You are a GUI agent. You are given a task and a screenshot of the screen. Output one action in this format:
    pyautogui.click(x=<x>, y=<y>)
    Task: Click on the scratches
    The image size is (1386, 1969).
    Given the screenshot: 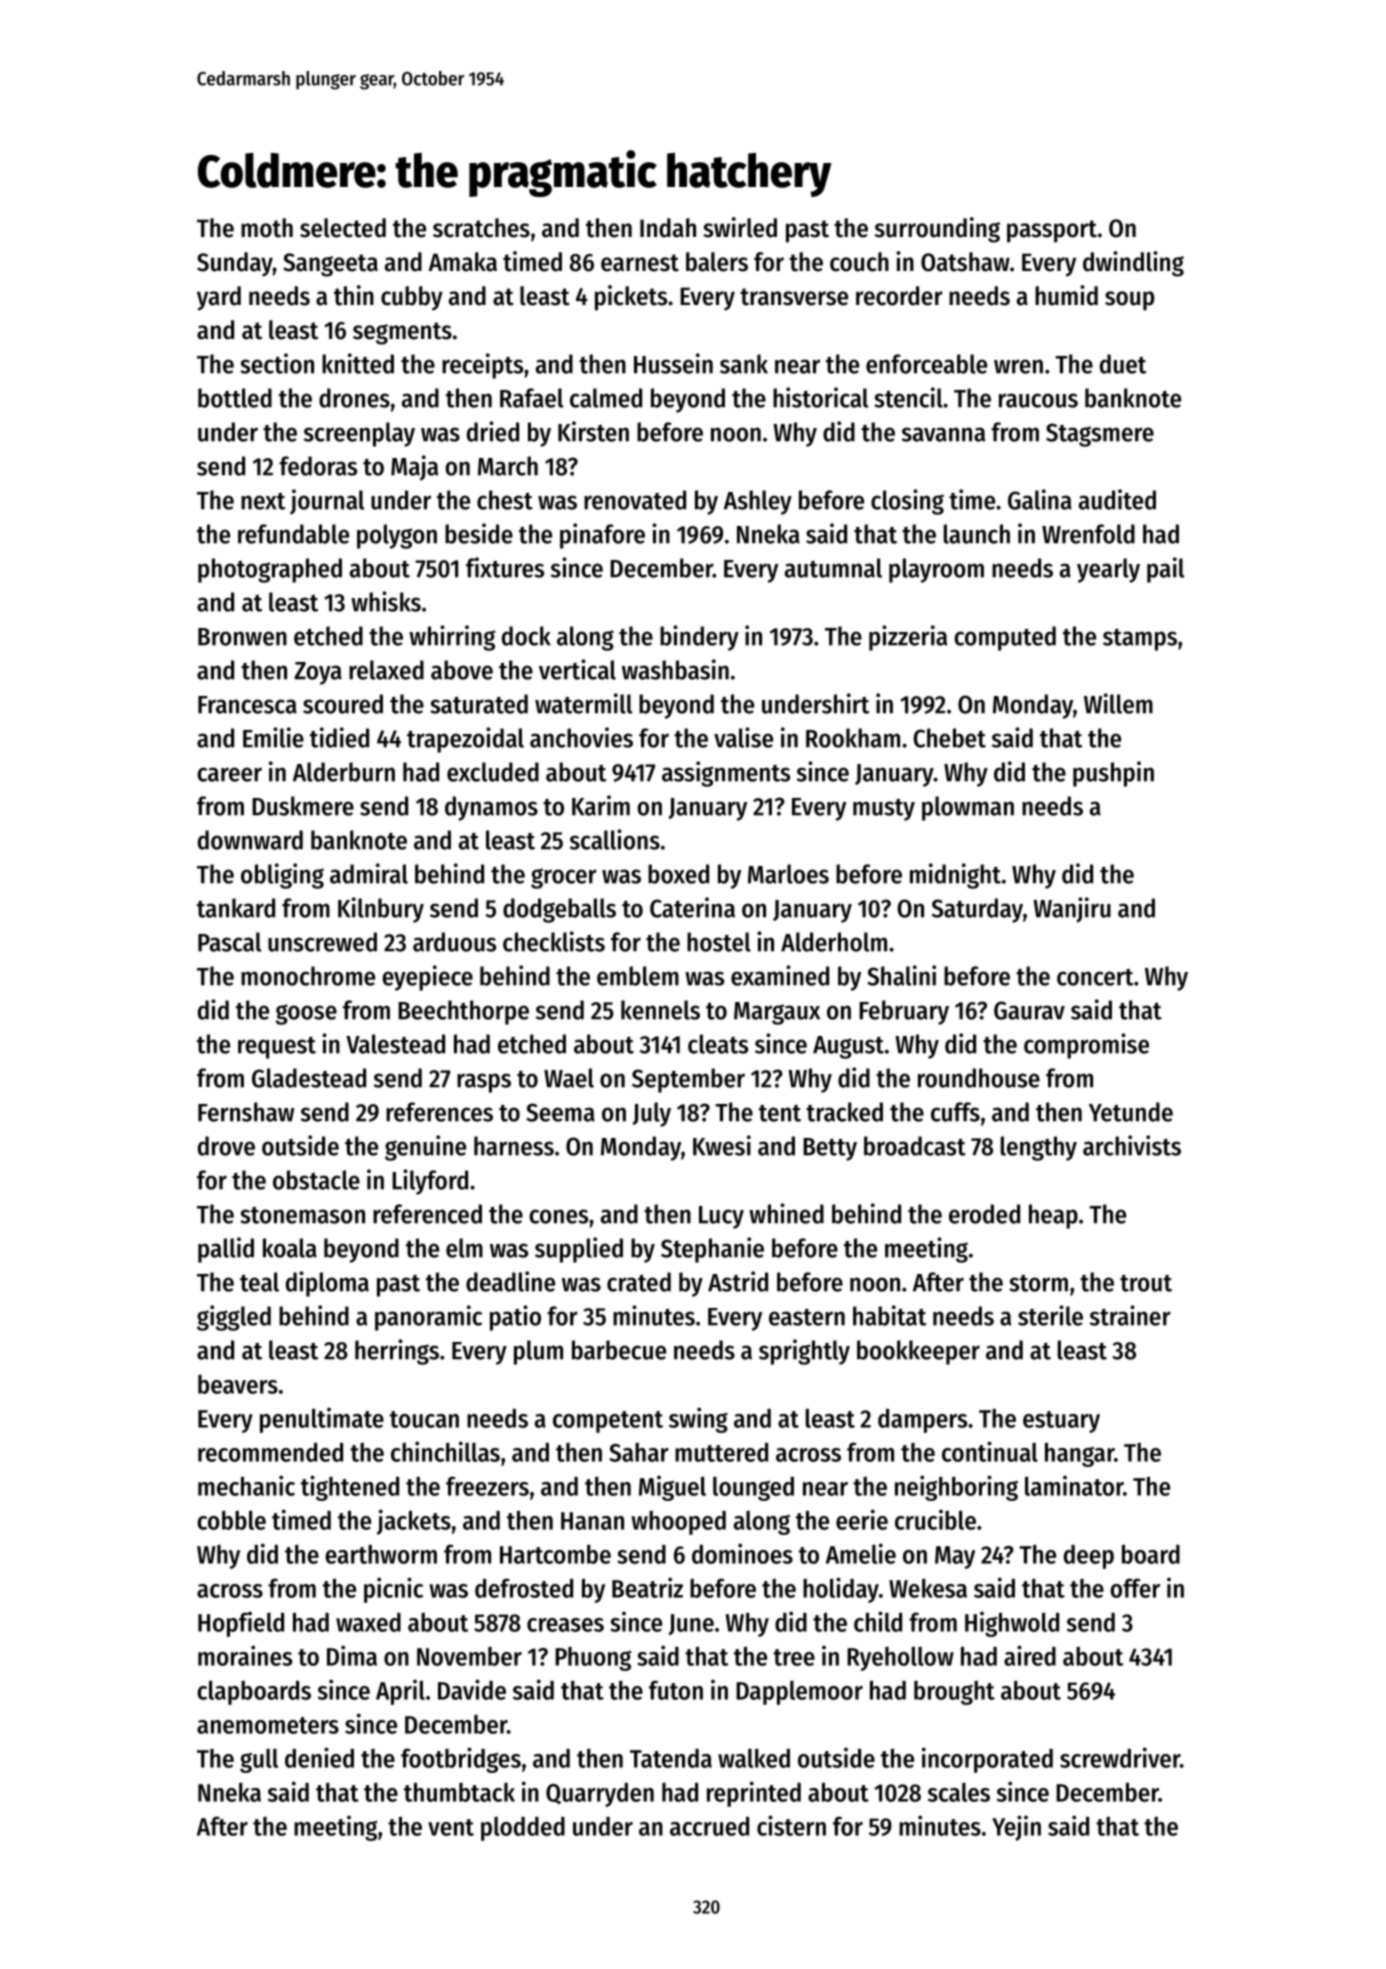 What is the action you would take?
    pyautogui.click(x=481, y=228)
